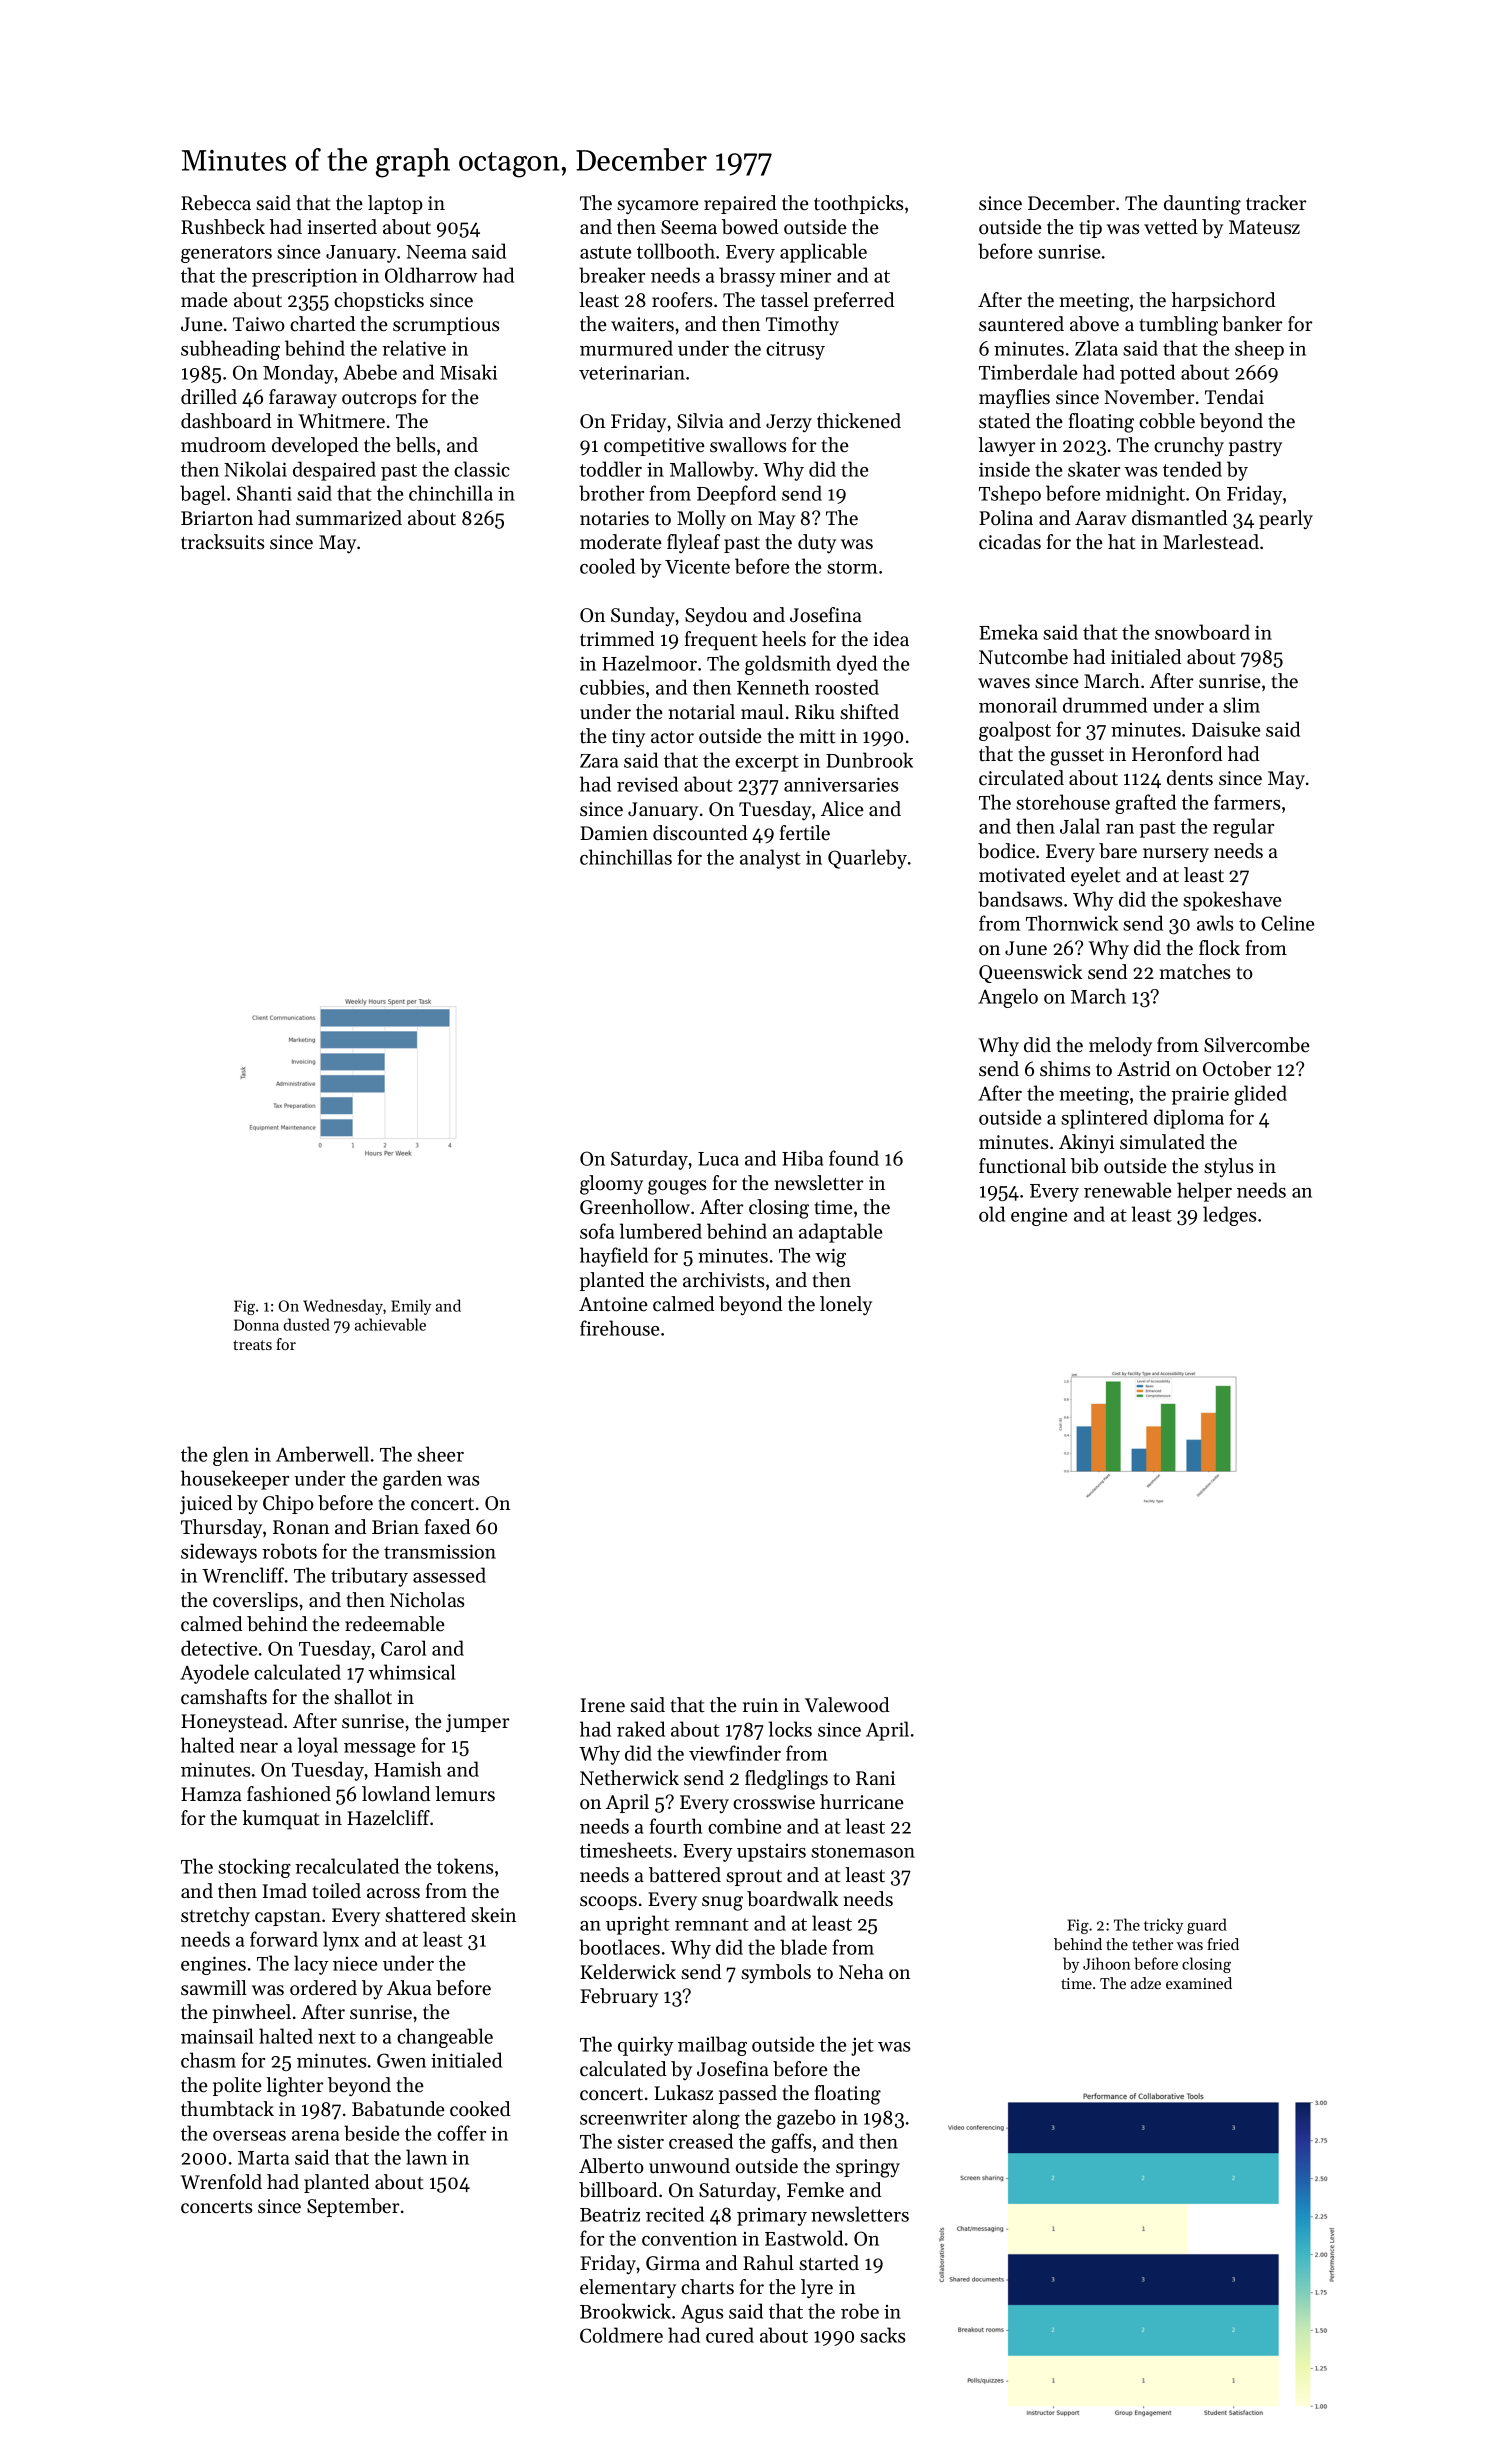 Image resolution: width=1496 pixels, height=2464 pixels. Describe the element at coordinates (861, 1972) in the image. I see `Neha` at that location.
